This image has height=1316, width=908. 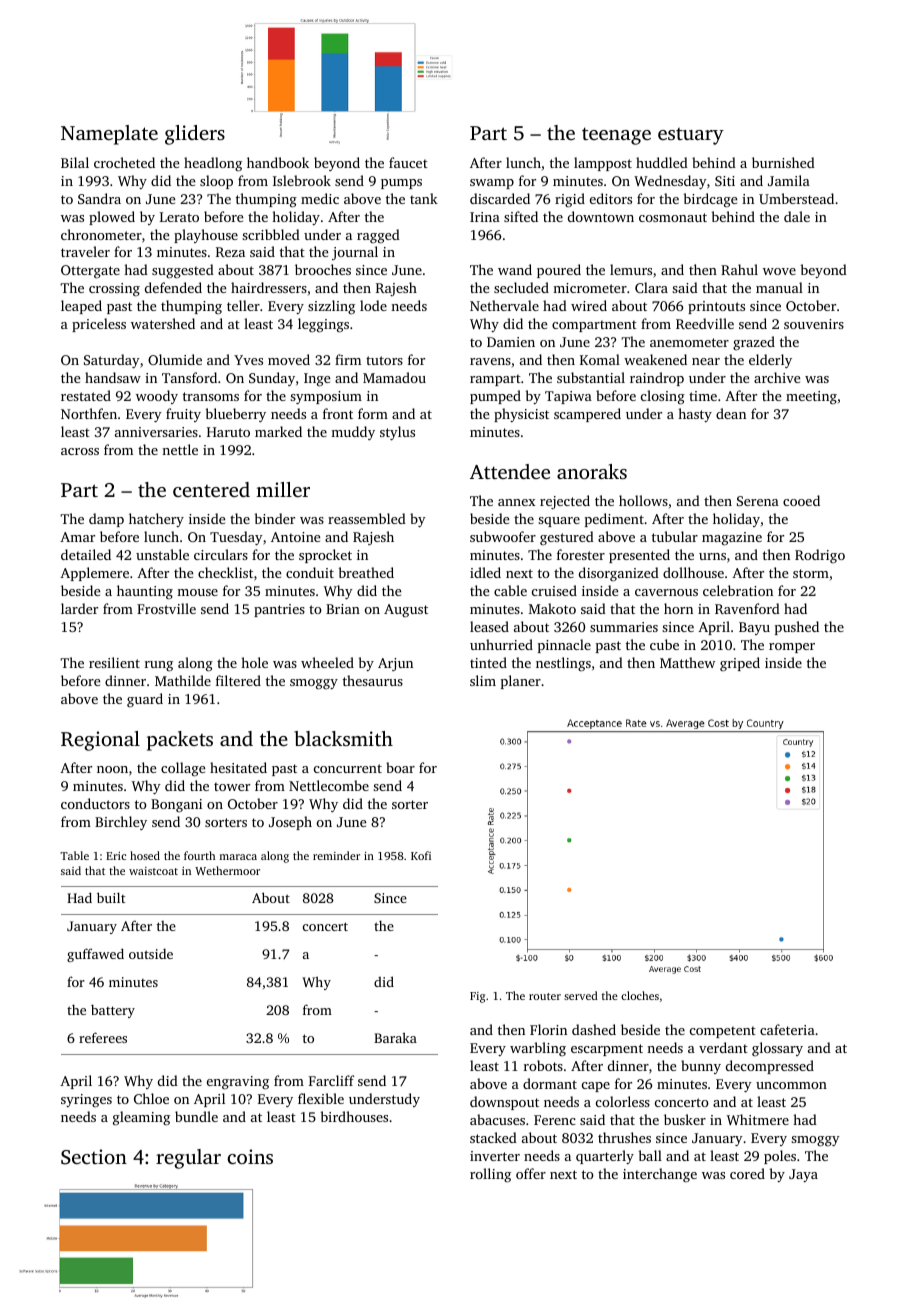 I want to click on cafeteria, so click(x=787, y=1029).
